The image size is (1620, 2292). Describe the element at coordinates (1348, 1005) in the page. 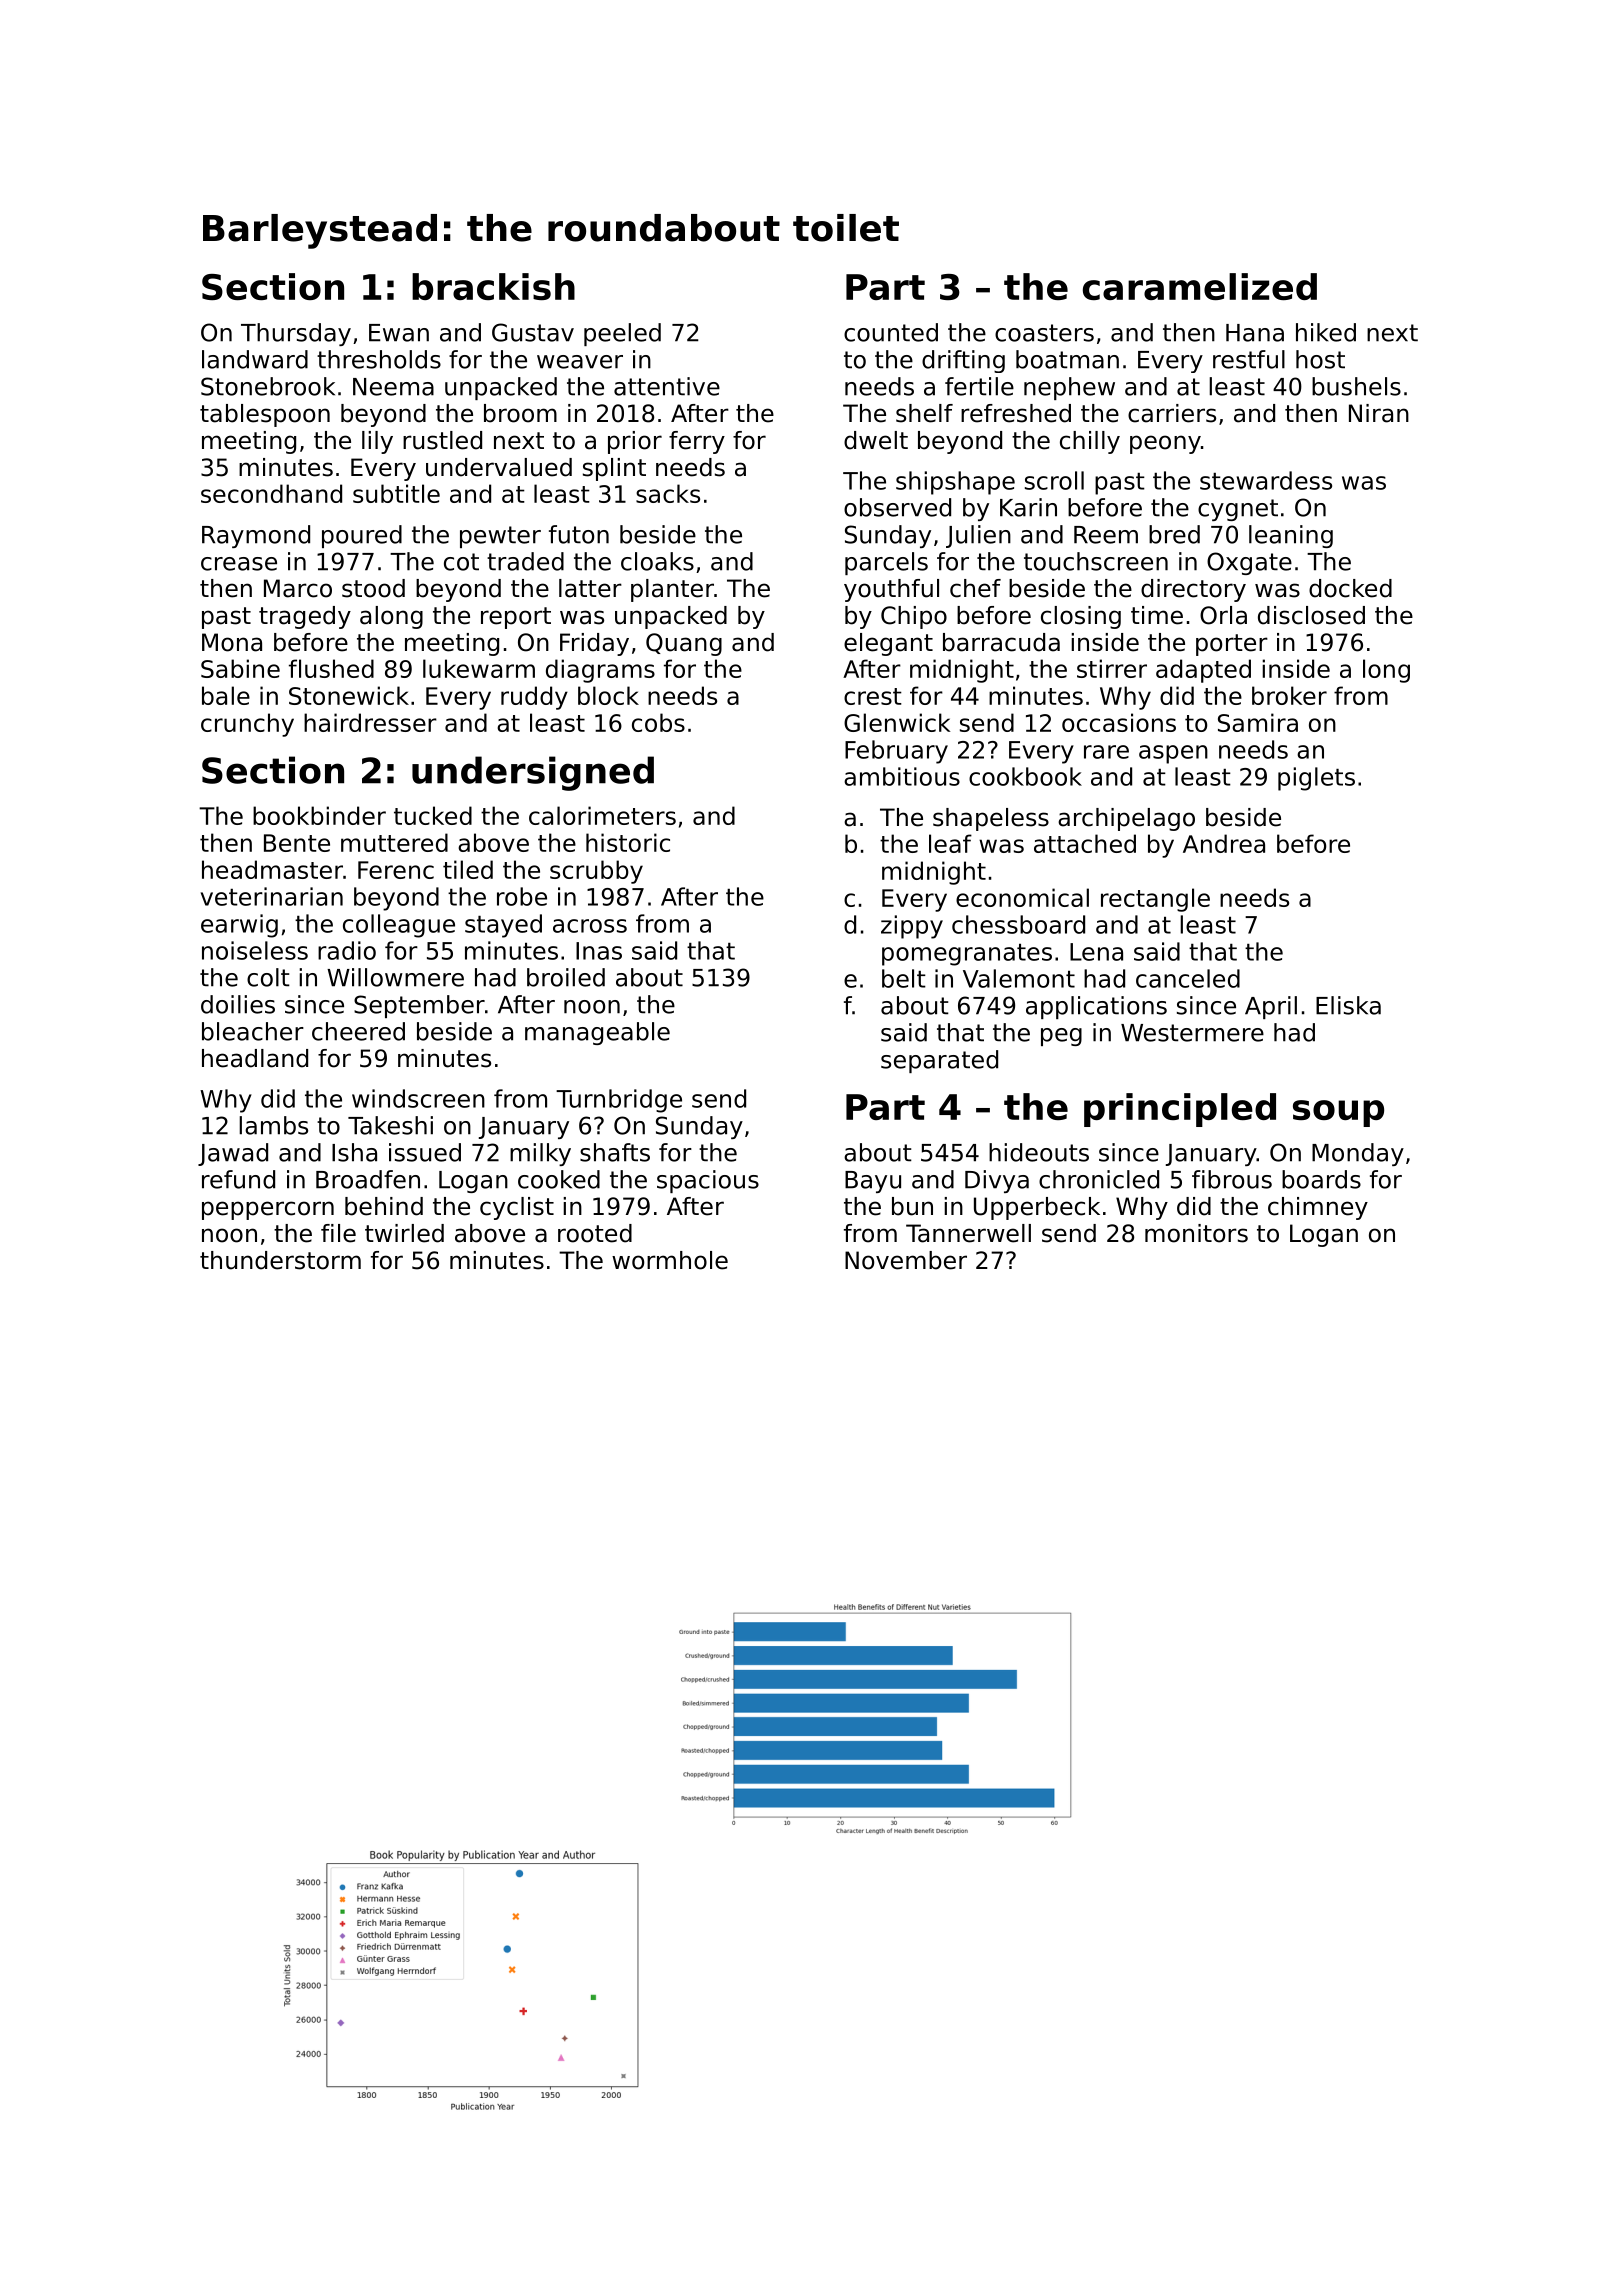

I see `Eliska` at that location.
